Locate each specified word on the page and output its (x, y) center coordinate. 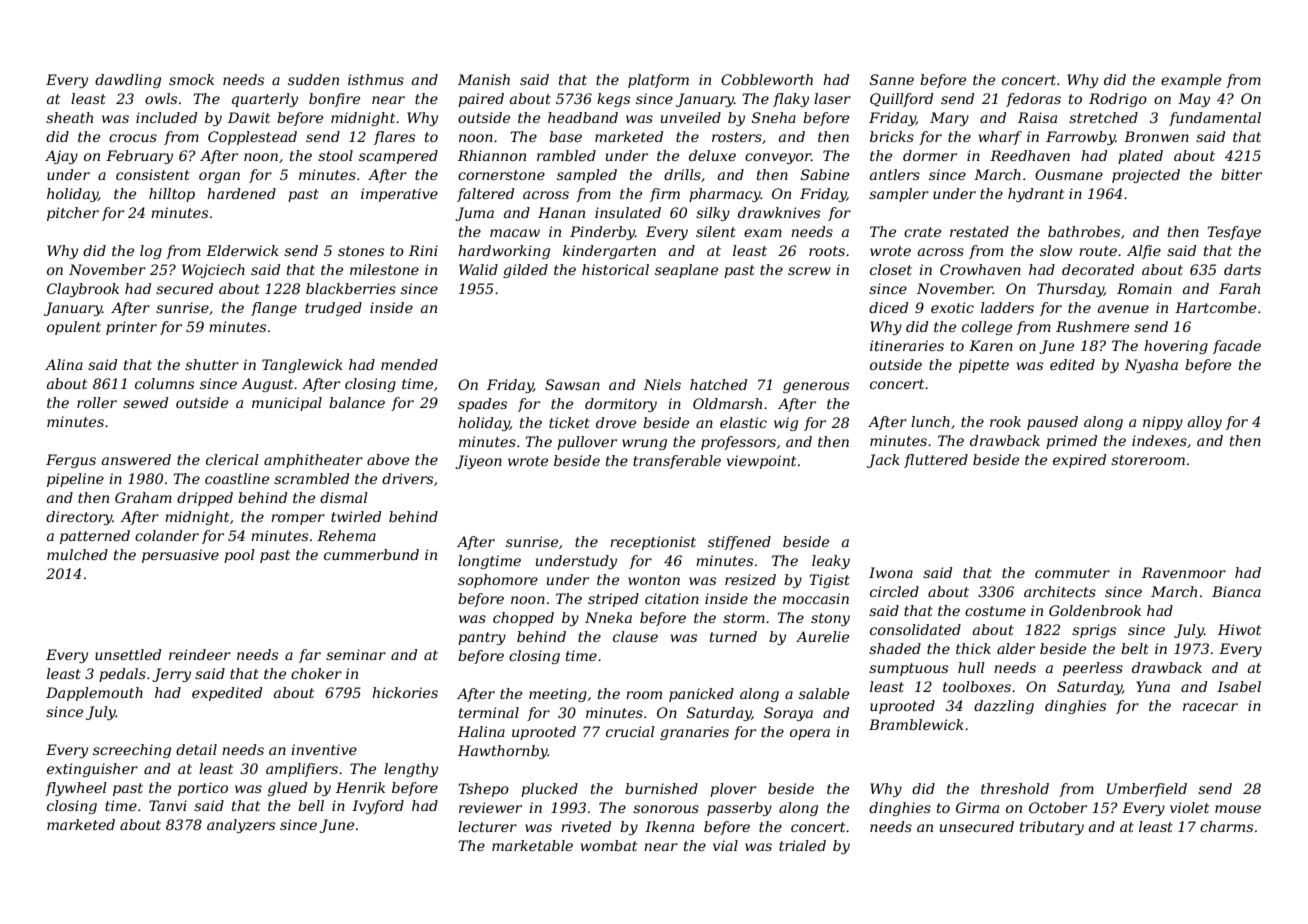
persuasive (180, 556)
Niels (662, 384)
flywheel (76, 789)
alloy (1205, 423)
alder (1016, 648)
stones (361, 251)
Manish (484, 79)
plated (1140, 157)
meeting (558, 695)
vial (725, 845)
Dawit (249, 117)
